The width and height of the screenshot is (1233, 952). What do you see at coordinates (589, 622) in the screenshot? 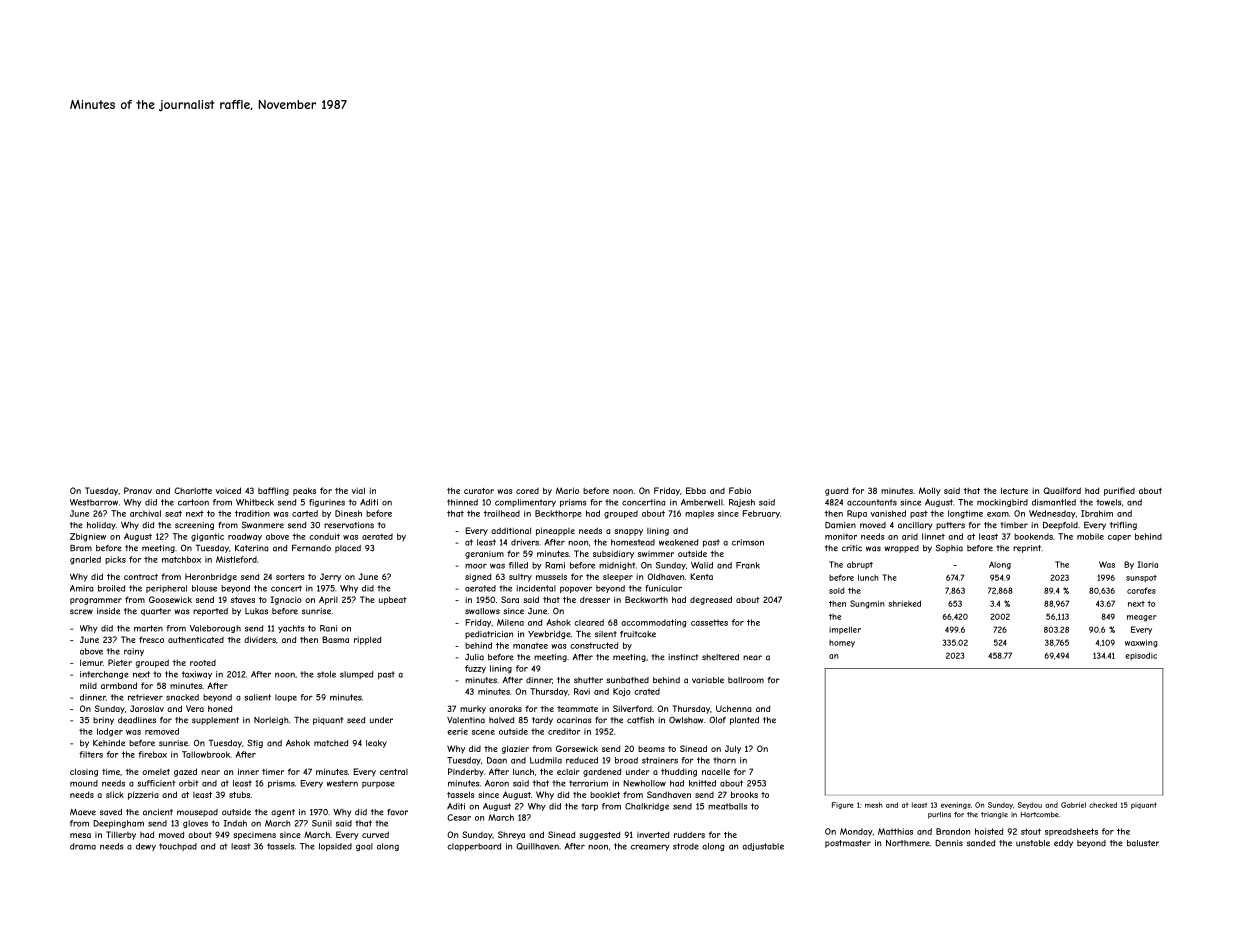
I see `cleared` at bounding box center [589, 622].
